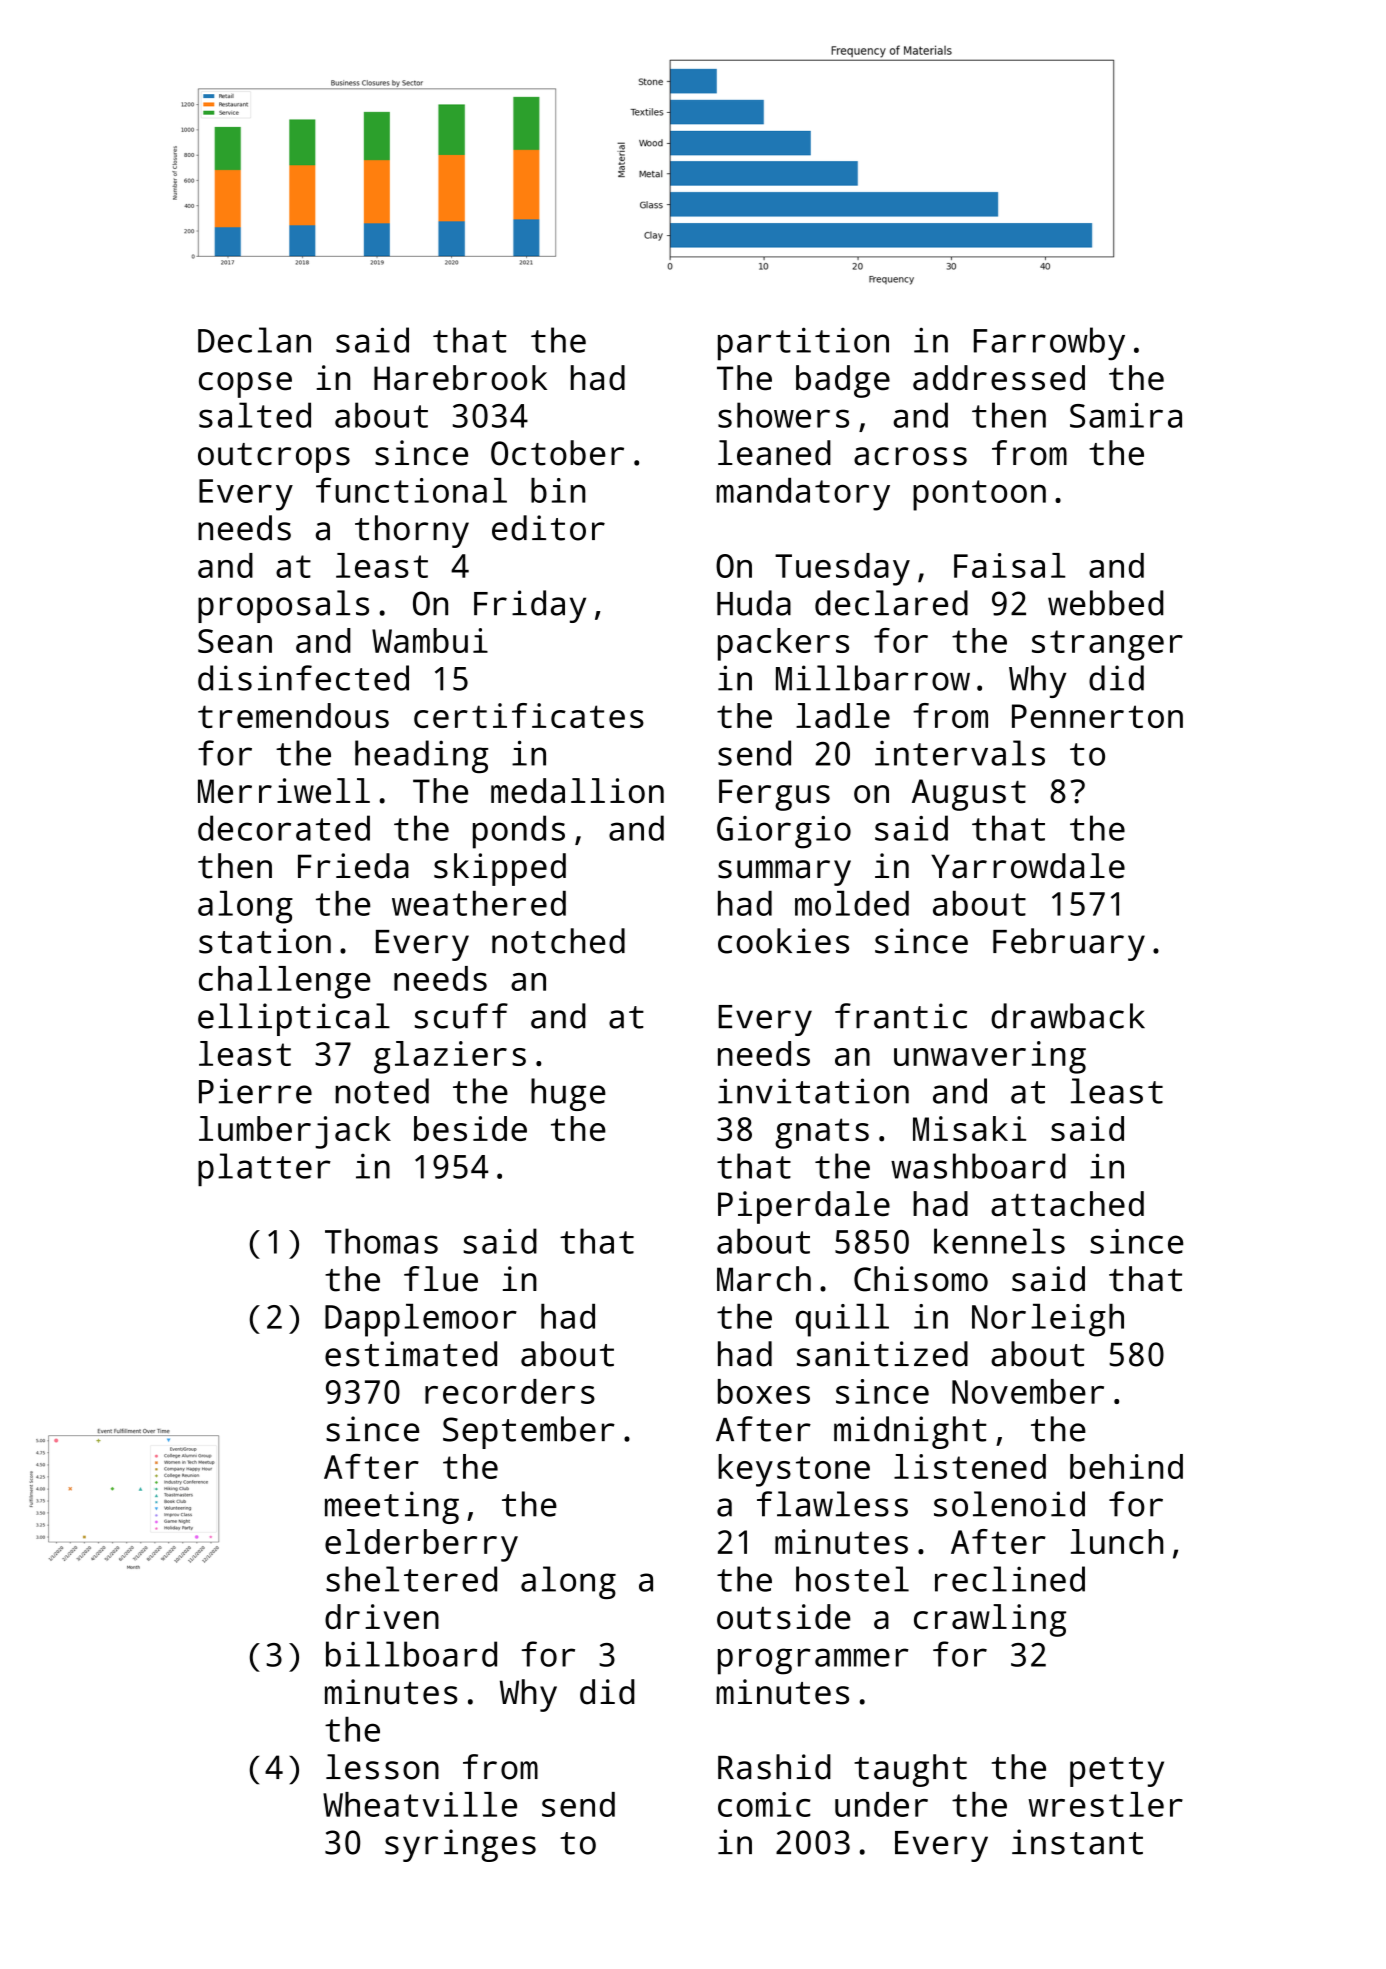 Image resolution: width=1386 pixels, height=1969 pixels. What do you see at coordinates (568, 1094) in the image?
I see `huge` at bounding box center [568, 1094].
